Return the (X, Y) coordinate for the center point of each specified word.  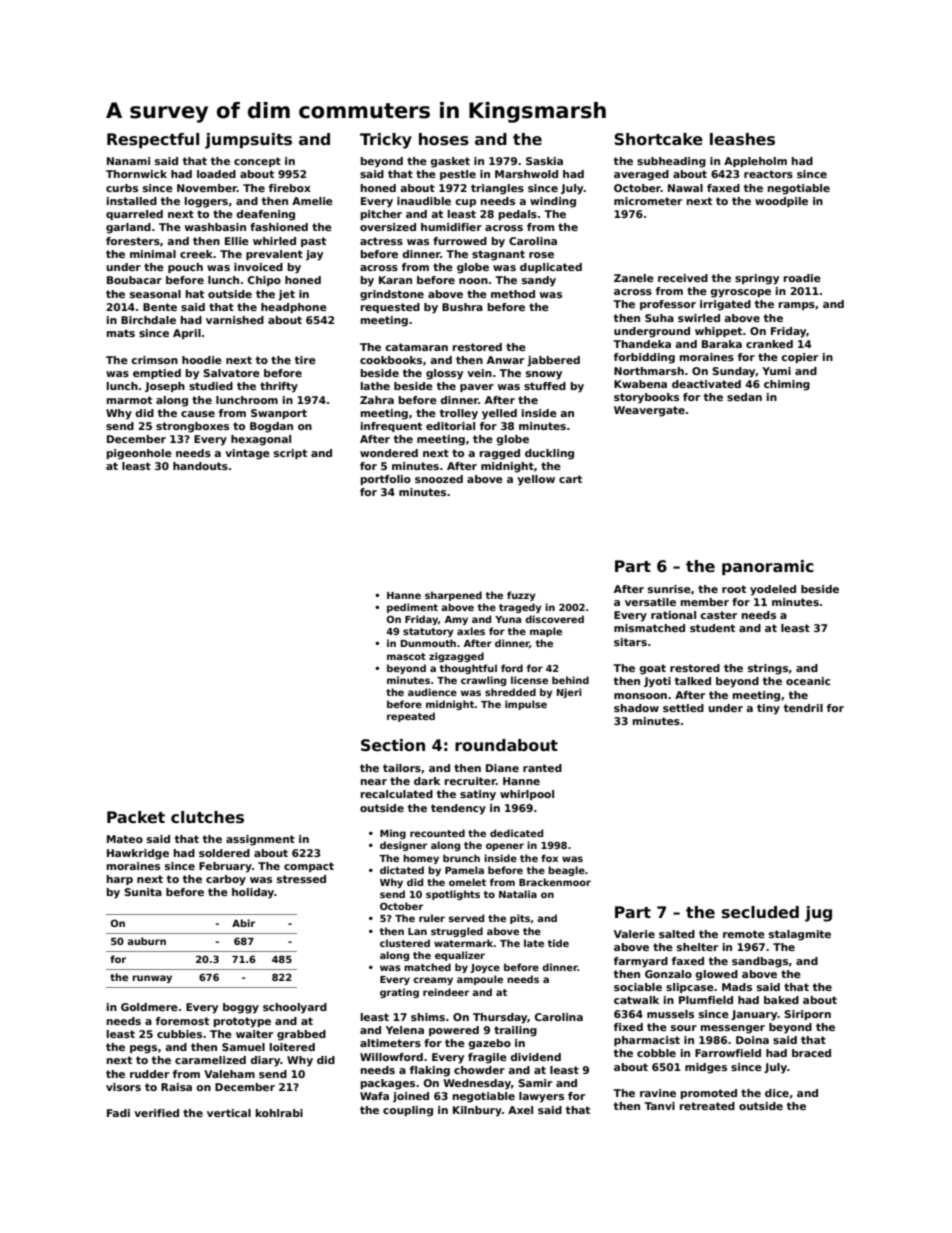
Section (393, 745)
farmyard (641, 962)
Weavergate (649, 411)
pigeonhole (139, 454)
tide (558, 943)
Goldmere (149, 1007)
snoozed (439, 479)
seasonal (155, 294)
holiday (253, 893)
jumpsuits (248, 141)
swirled (699, 318)
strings (768, 669)
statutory (428, 632)
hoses (444, 139)
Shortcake (658, 139)
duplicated (551, 268)
